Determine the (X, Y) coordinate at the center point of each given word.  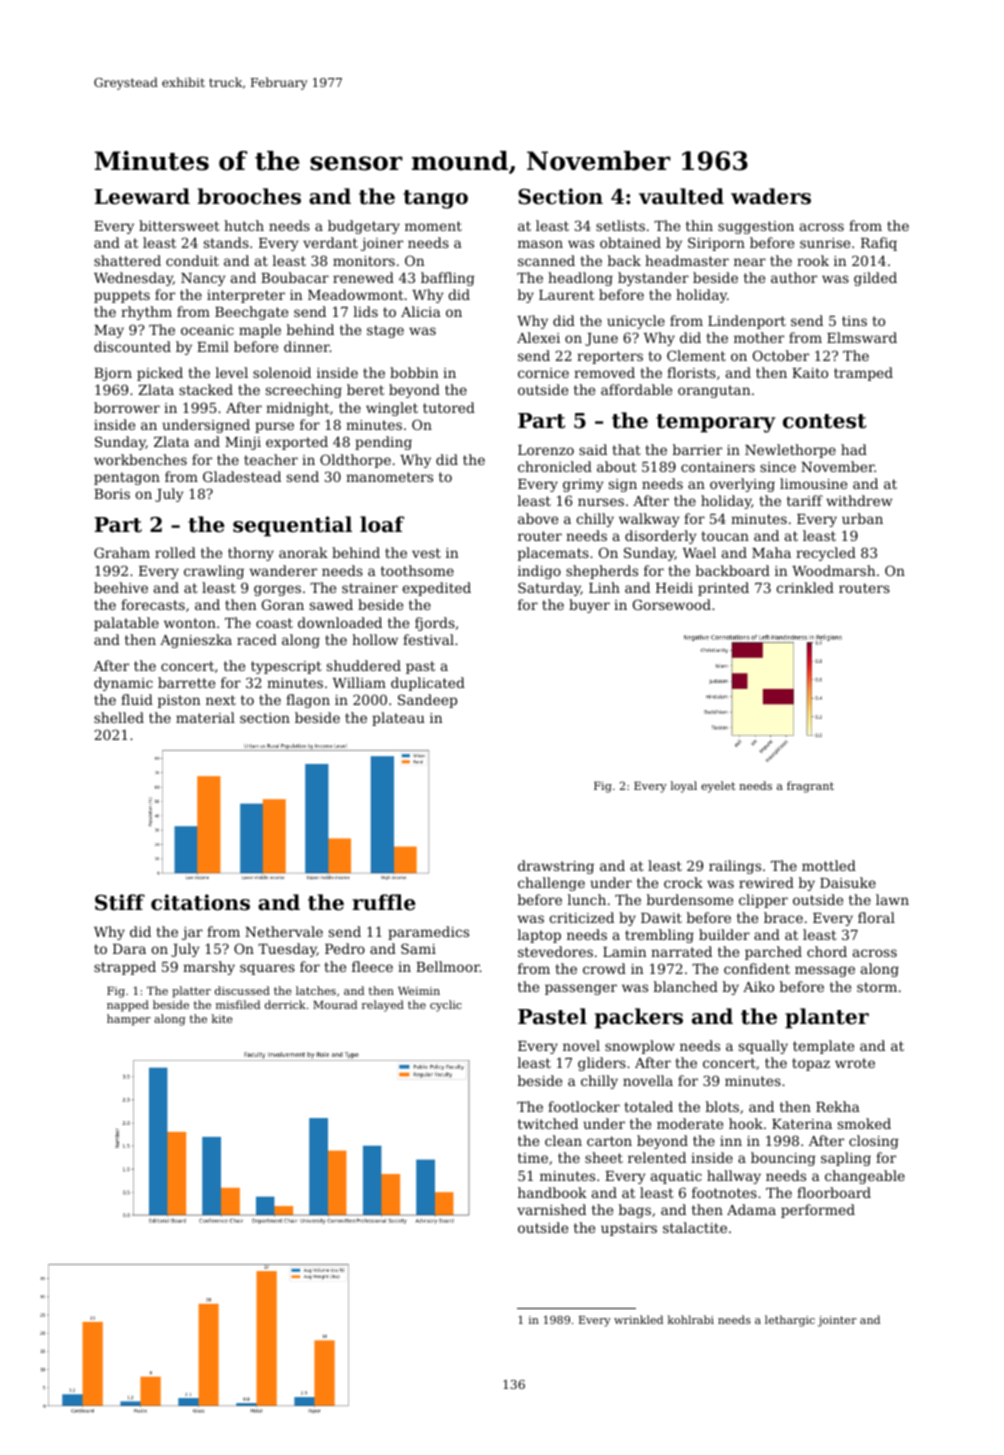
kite (222, 1018)
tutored (449, 407)
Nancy (203, 279)
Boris (112, 494)
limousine (813, 483)
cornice (543, 373)
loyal (684, 787)
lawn (892, 899)
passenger (581, 989)
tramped (863, 374)
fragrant (810, 787)
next (221, 700)
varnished (551, 1209)
